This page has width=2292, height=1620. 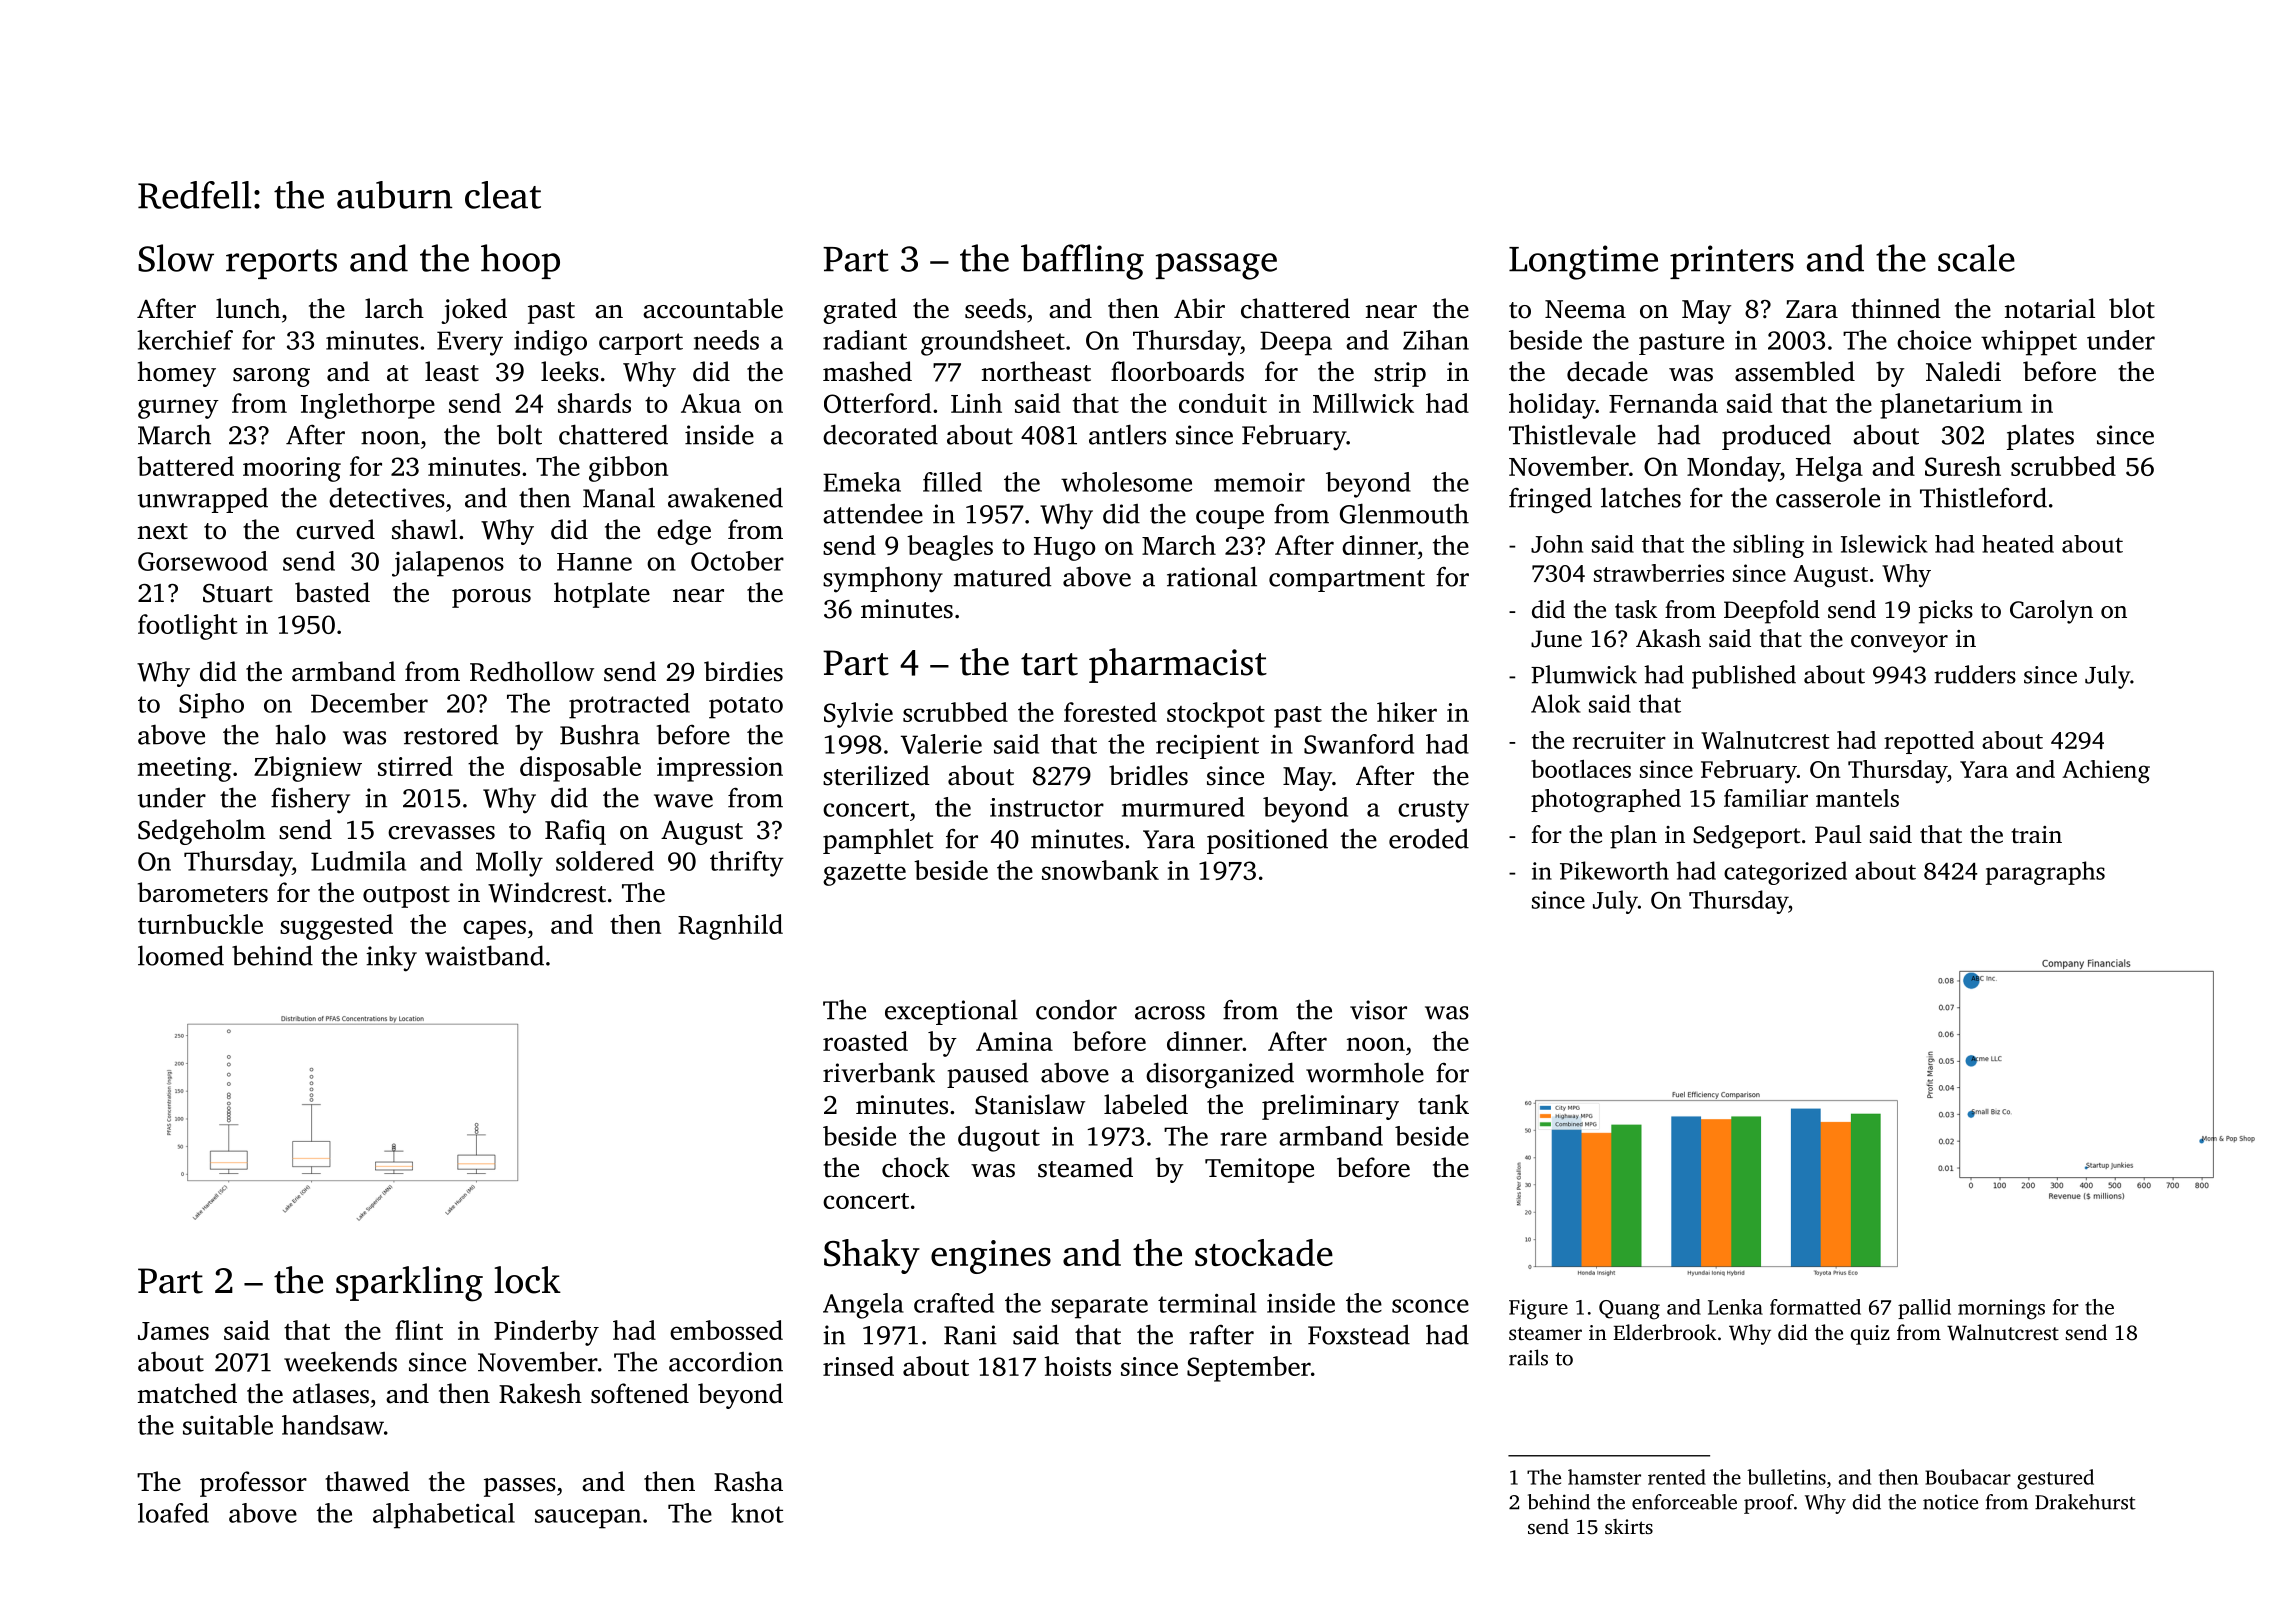 What do you see at coordinates (1975, 674) in the page?
I see `rudders` at bounding box center [1975, 674].
